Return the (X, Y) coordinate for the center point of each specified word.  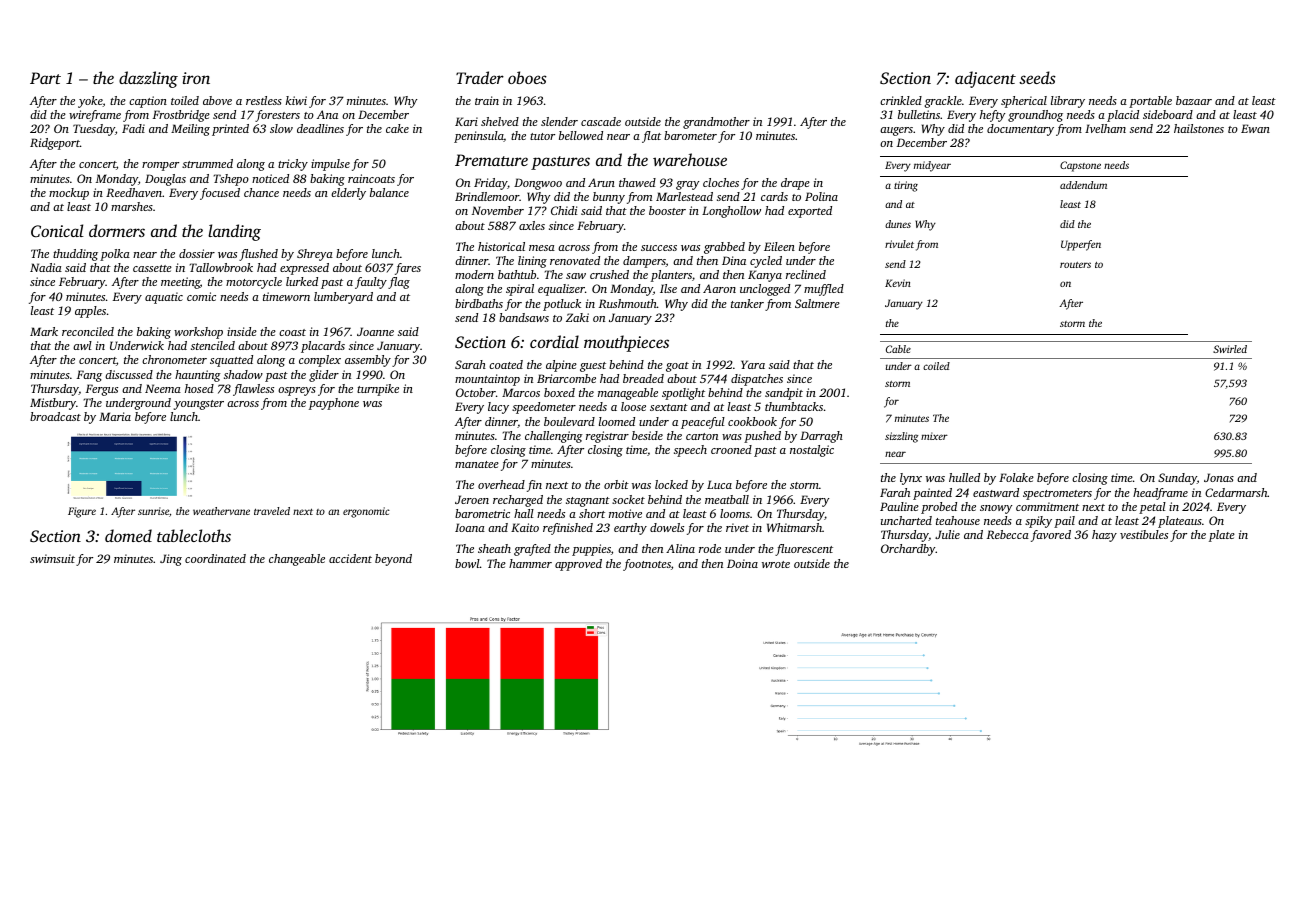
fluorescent (804, 550)
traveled (272, 511)
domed (128, 535)
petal (1152, 508)
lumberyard (343, 298)
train (487, 100)
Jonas (1219, 477)
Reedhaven (134, 192)
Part (45, 78)
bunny (609, 198)
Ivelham (1105, 128)
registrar (607, 437)
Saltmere (817, 303)
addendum (1083, 185)
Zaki (577, 317)
